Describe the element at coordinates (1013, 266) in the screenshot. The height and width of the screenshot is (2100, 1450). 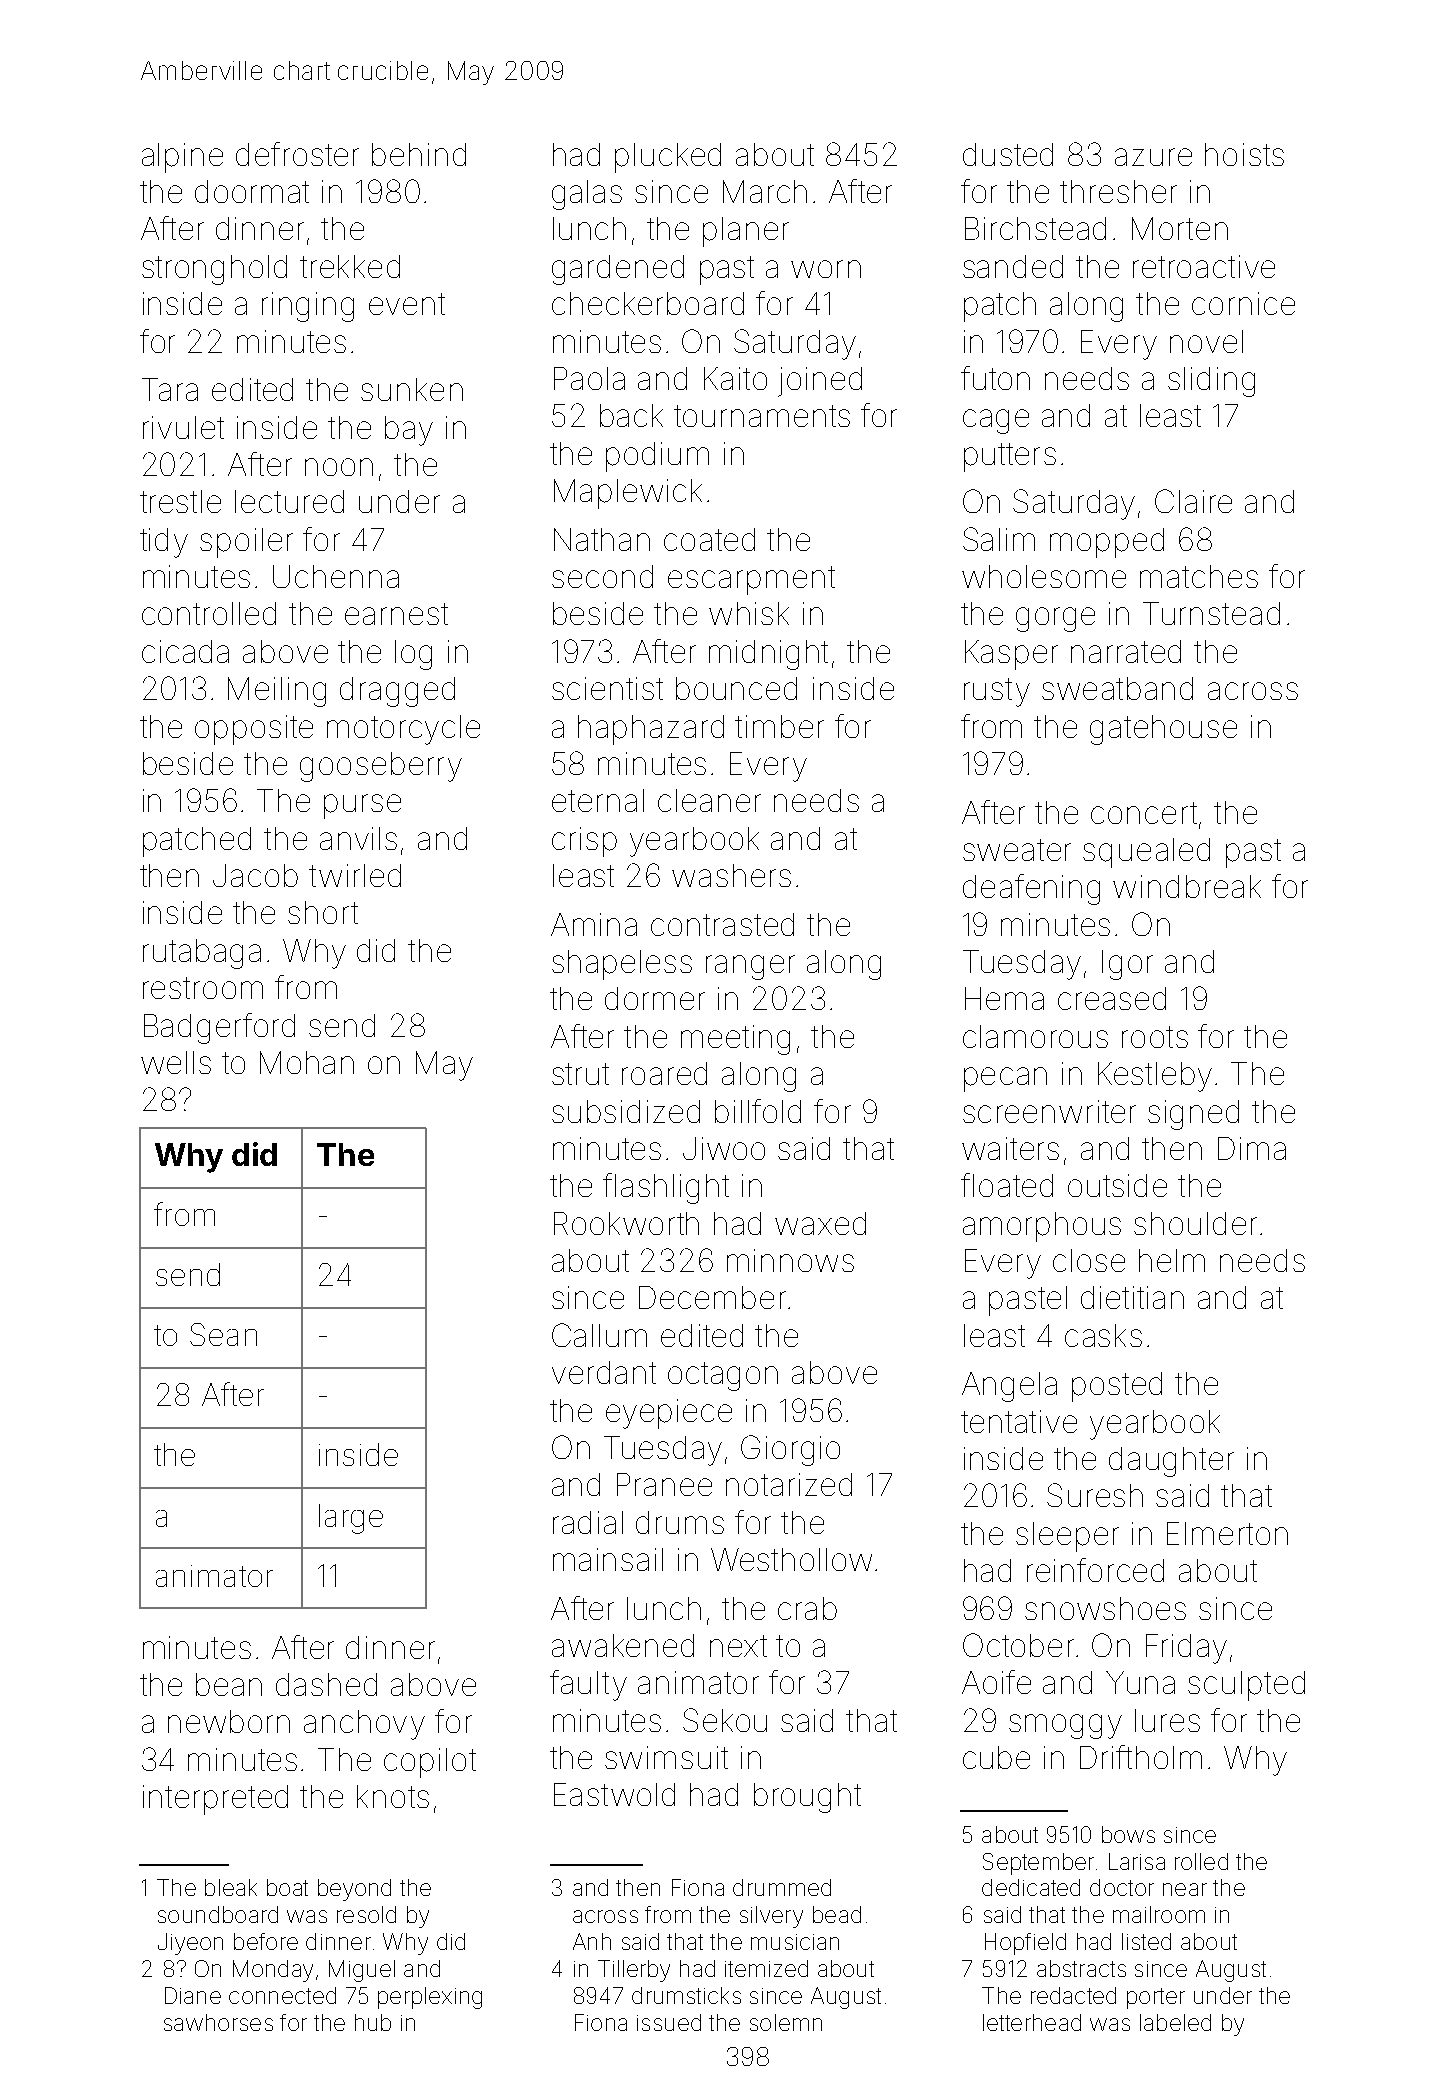
I see `sanded` at that location.
